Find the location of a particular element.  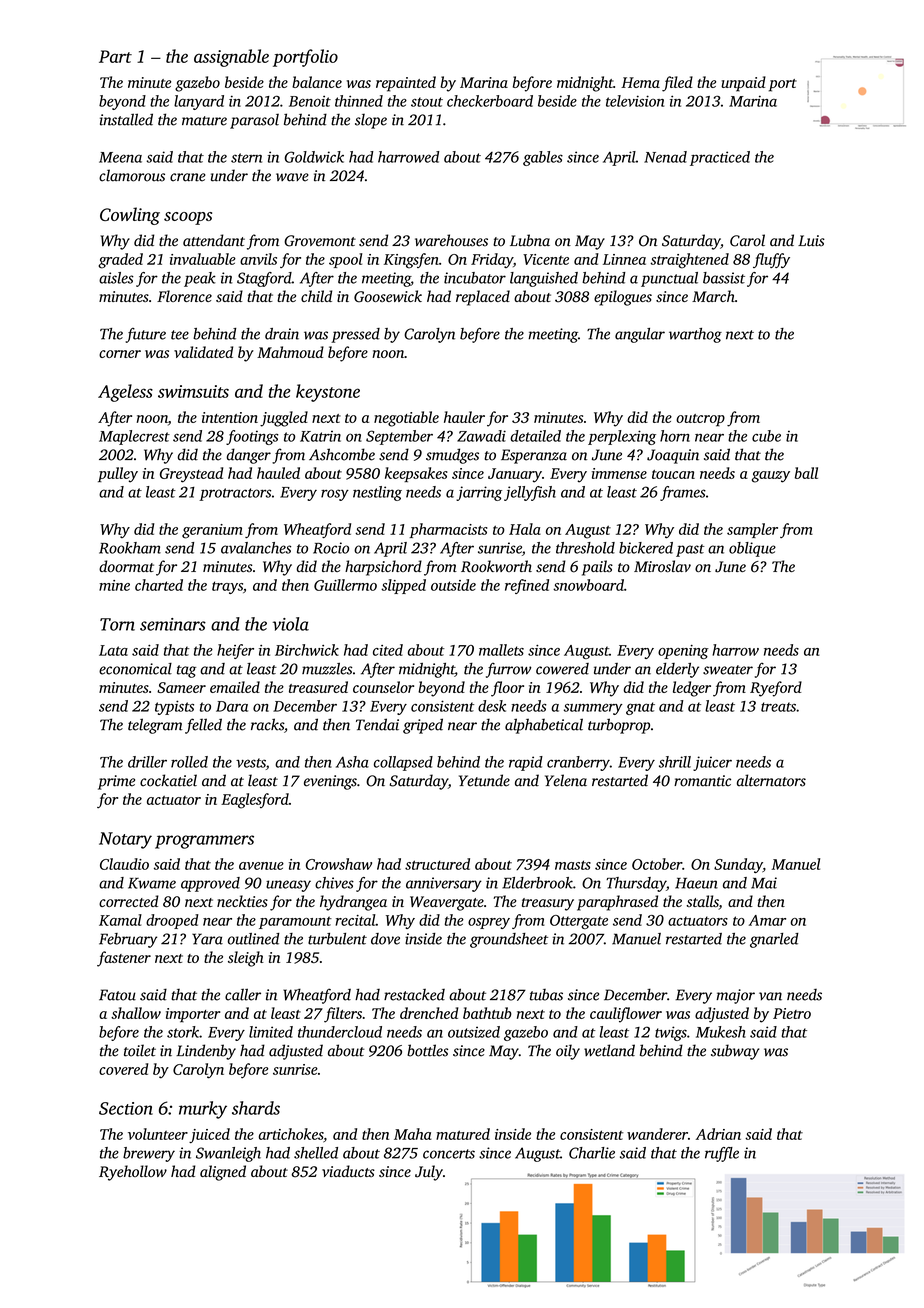

practiced is located at coordinates (720, 158).
